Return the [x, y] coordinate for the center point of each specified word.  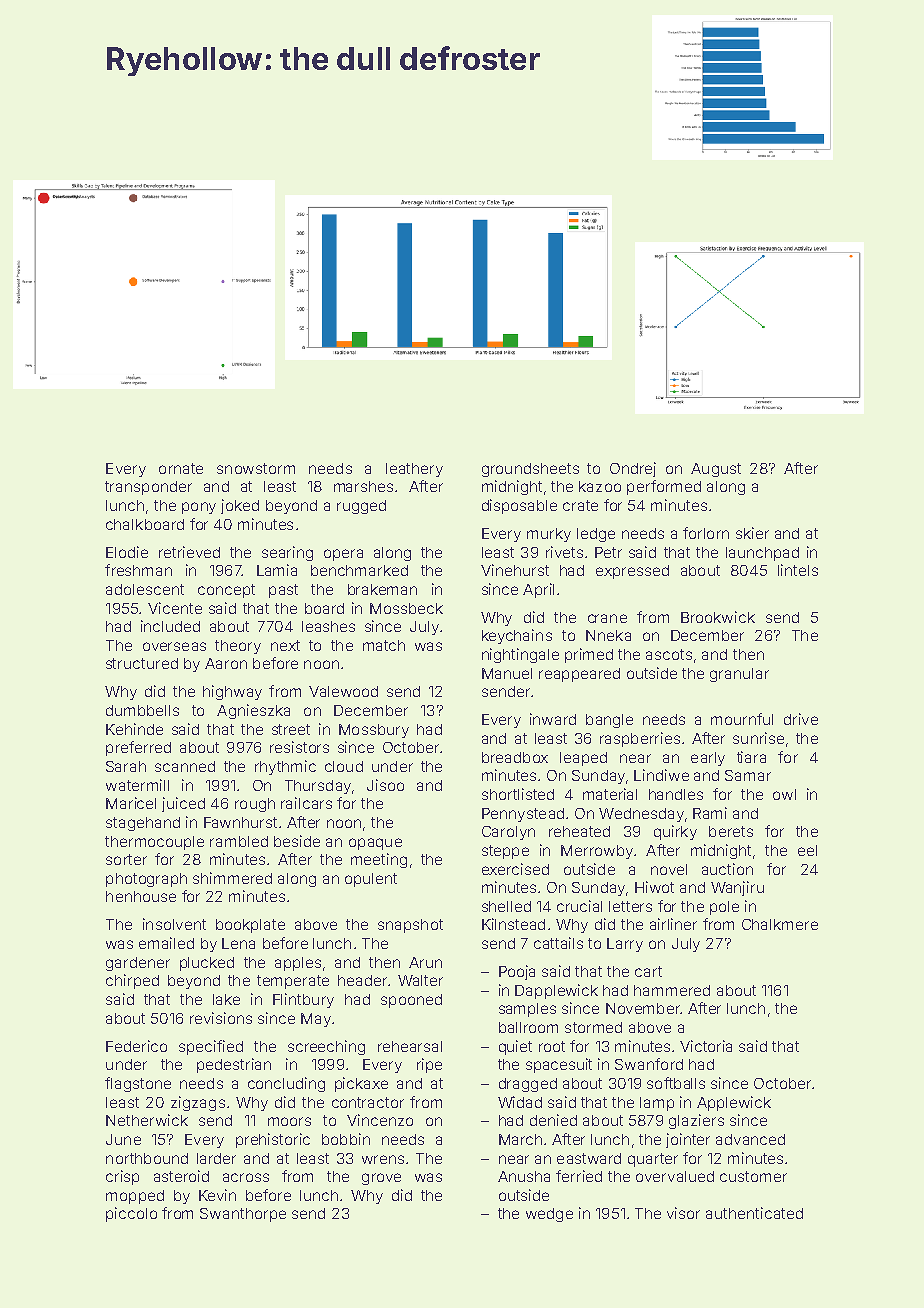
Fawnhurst [240, 822]
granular [739, 675]
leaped [583, 759]
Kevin [217, 1195]
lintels [798, 570]
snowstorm [256, 468]
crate [580, 505]
